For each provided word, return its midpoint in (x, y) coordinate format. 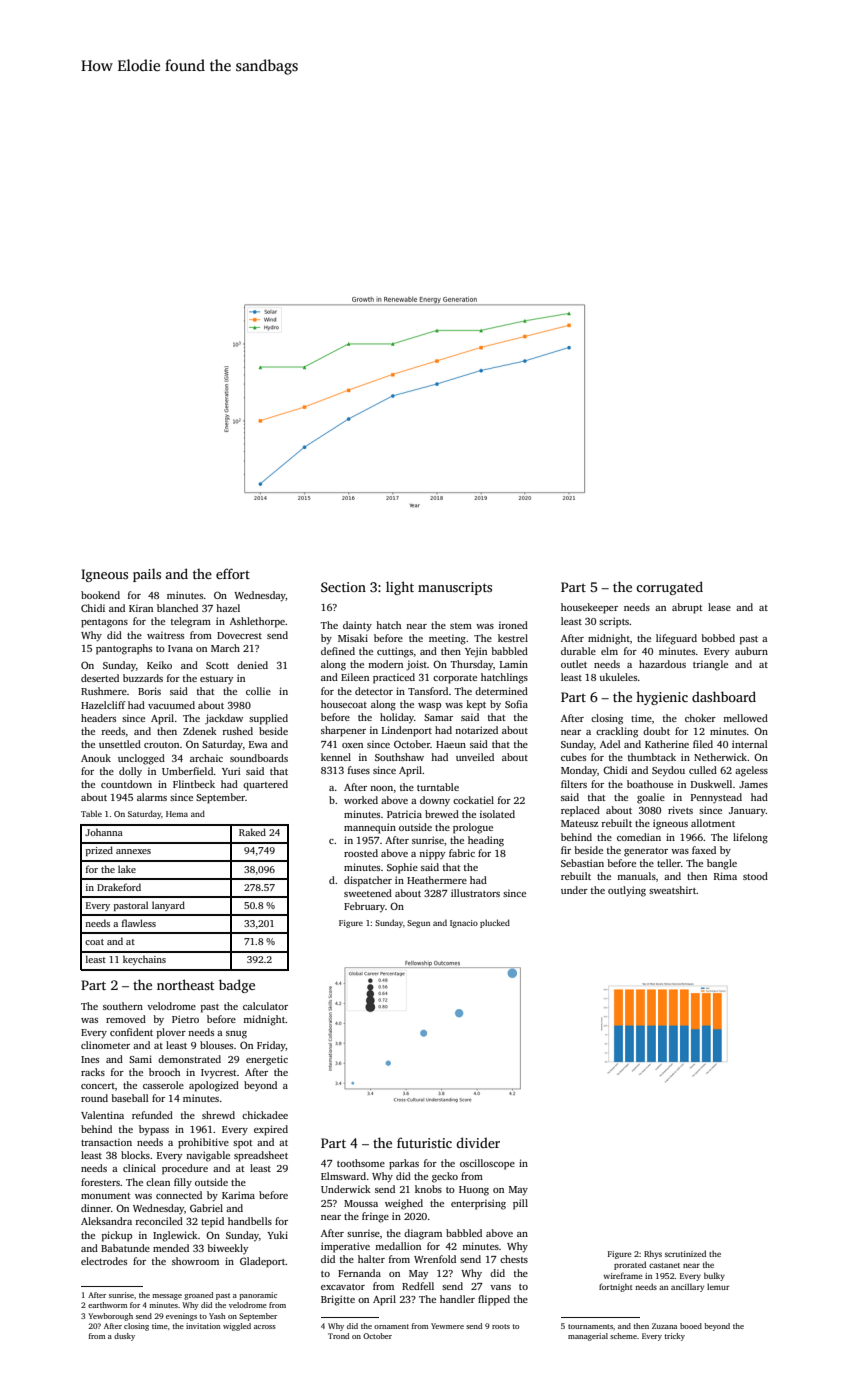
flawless (139, 923)
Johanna (104, 832)
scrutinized (685, 1253)
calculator (265, 1006)
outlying (627, 891)
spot (243, 1144)
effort (233, 573)
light (400, 588)
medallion (398, 1246)
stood (755, 876)
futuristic (424, 1142)
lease (719, 607)
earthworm (107, 1305)
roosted (361, 853)
